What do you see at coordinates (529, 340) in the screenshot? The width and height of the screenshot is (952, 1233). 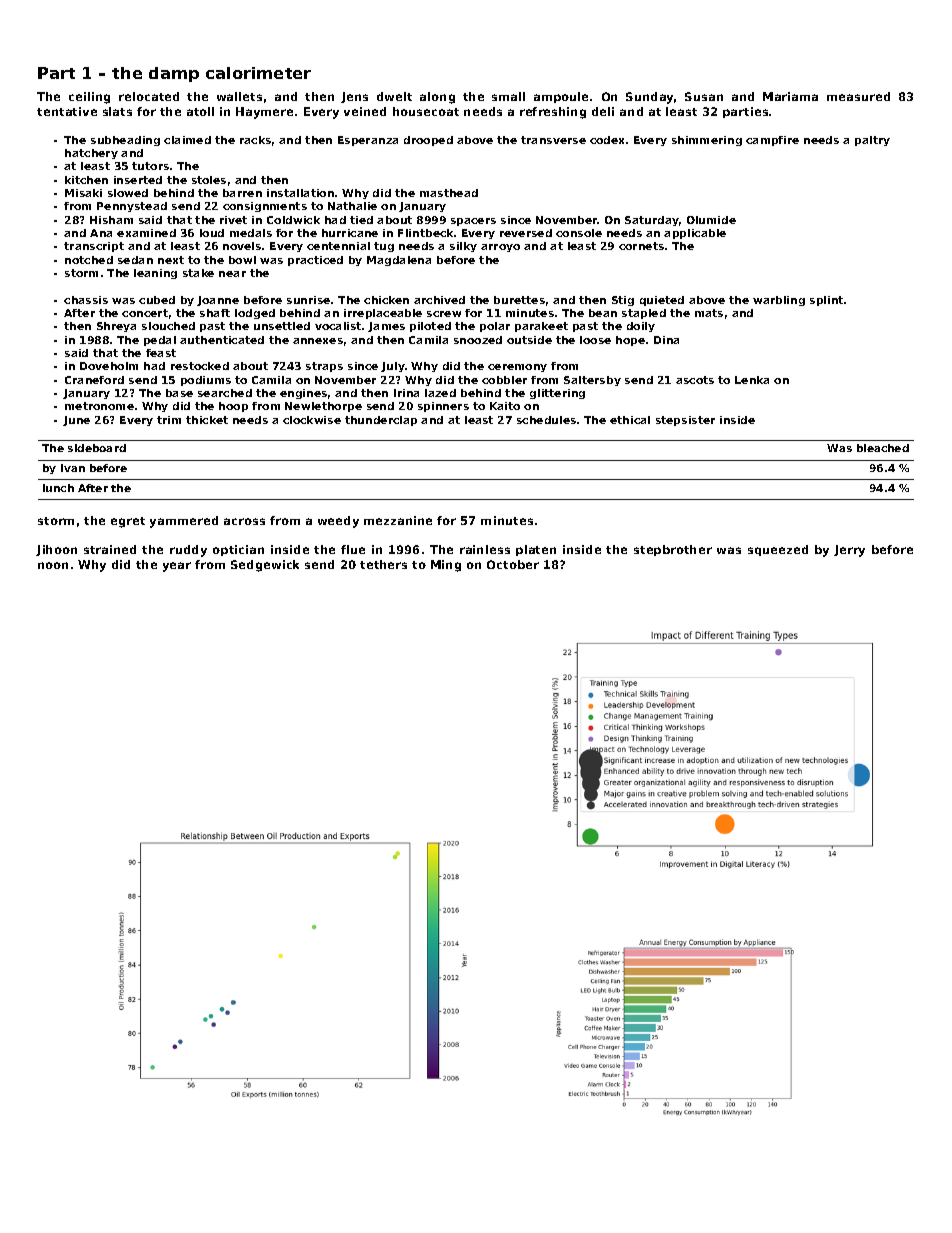 I see `outside` at bounding box center [529, 340].
